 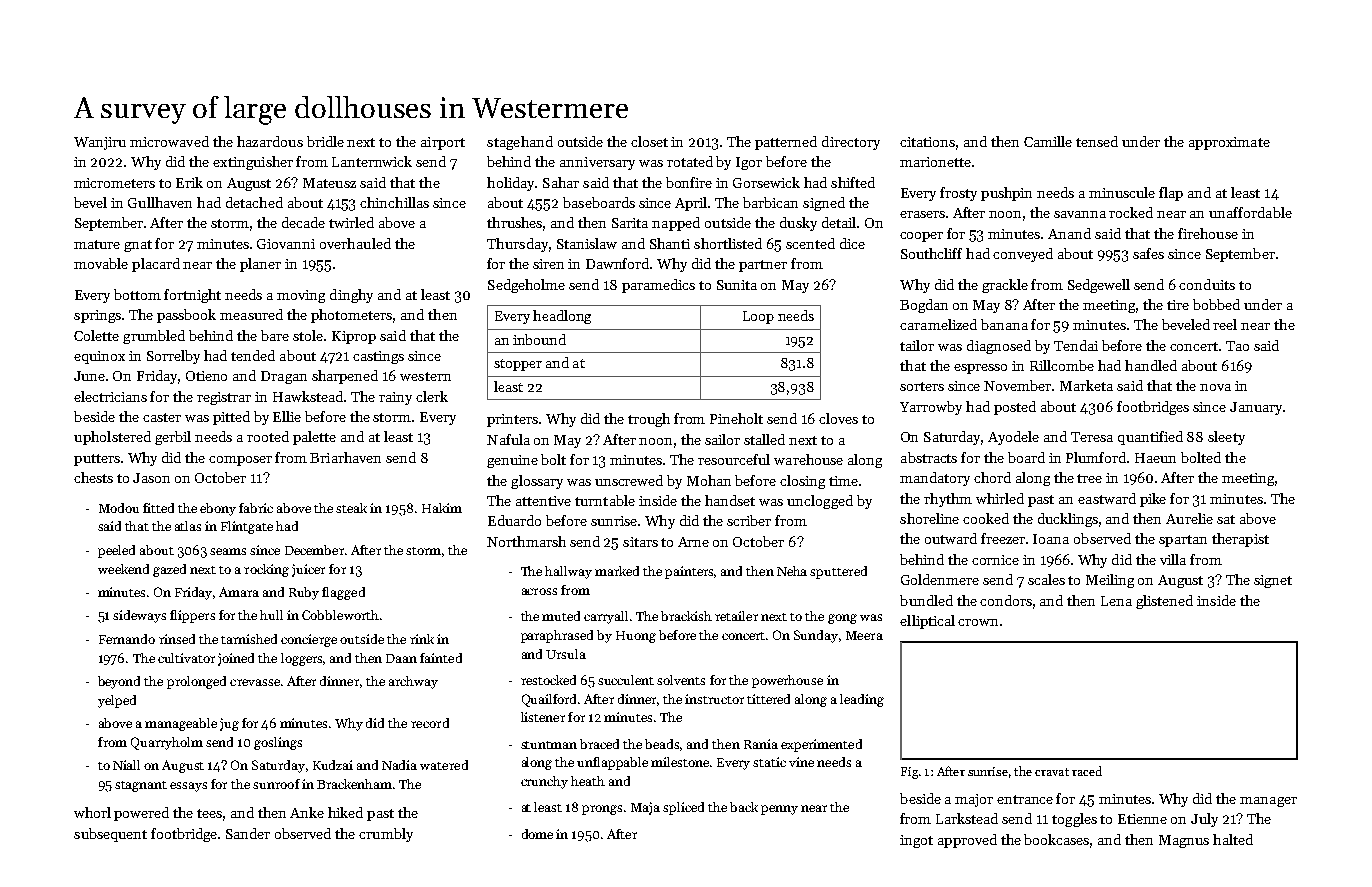 What do you see at coordinates (606, 617) in the screenshot?
I see `carryall` at bounding box center [606, 617].
